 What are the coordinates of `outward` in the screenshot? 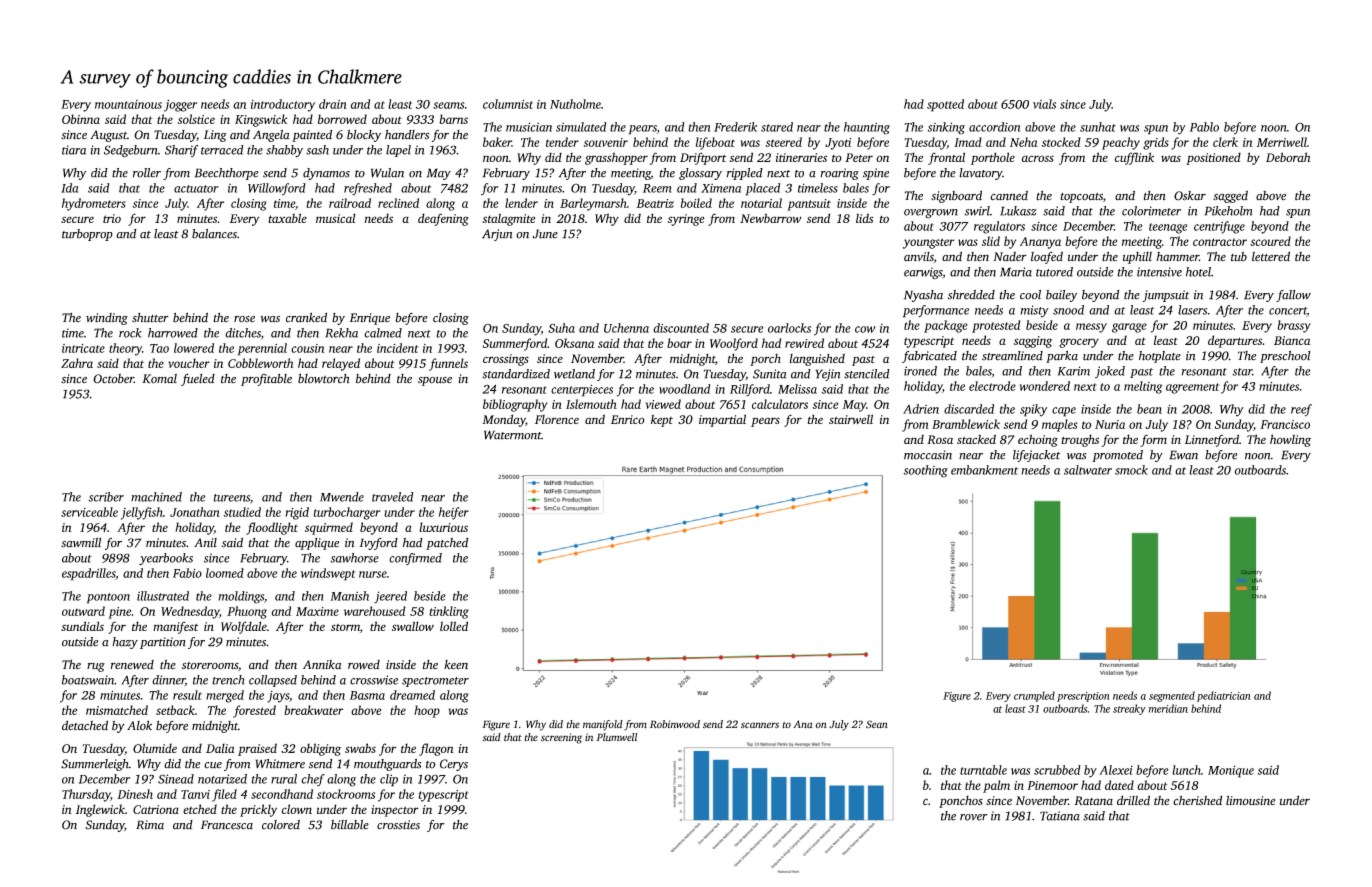 It's located at (83, 611).
